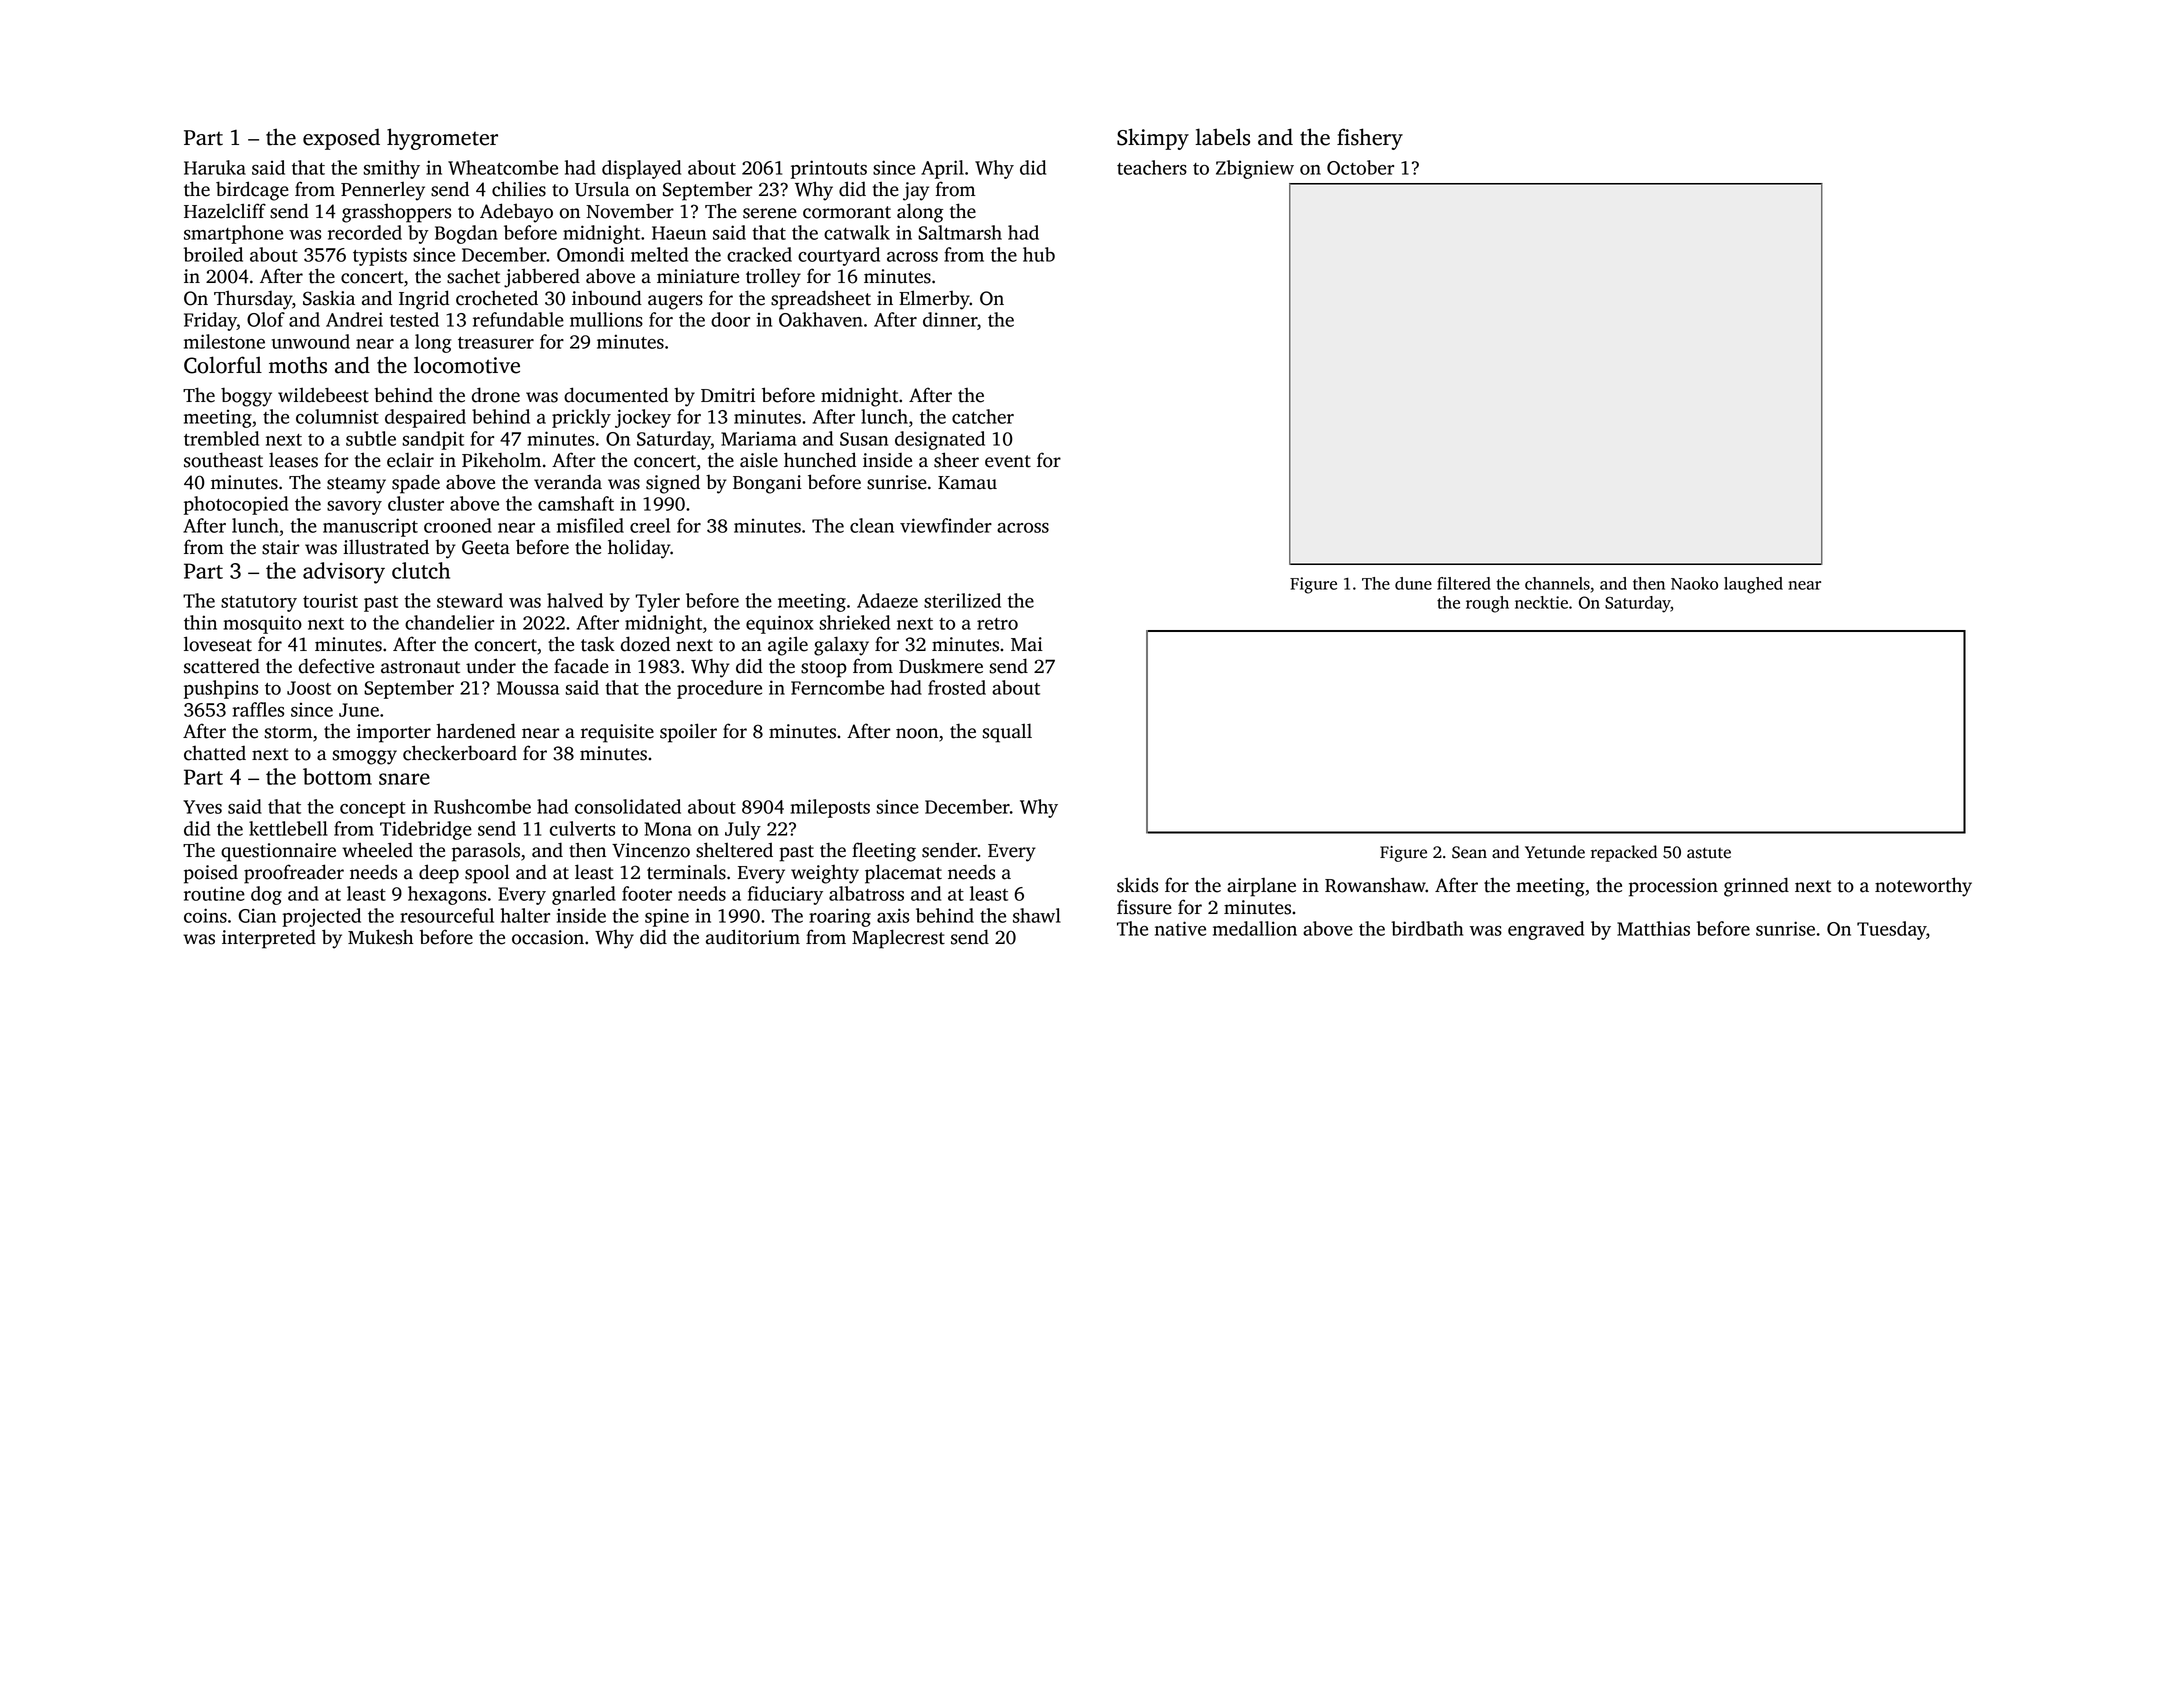  Describe the element at coordinates (486, 852) in the image. I see `parasols` at that location.
